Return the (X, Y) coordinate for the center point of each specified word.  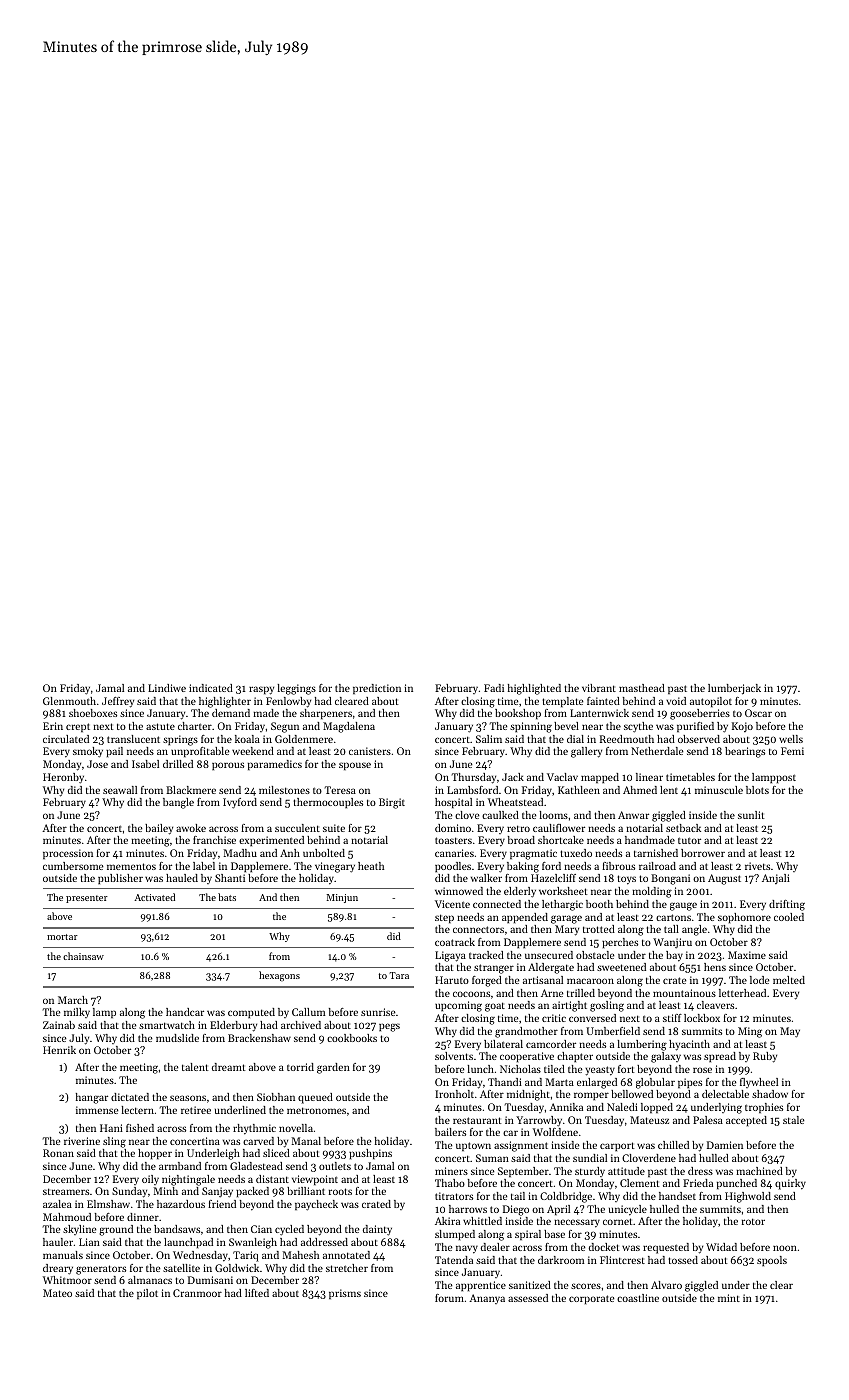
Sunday (129, 1192)
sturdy (590, 1172)
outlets (335, 1166)
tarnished (656, 853)
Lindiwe (167, 688)
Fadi (494, 688)
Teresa (340, 790)
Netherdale (657, 751)
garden (333, 1068)
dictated (130, 1097)
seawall (120, 790)
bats (227, 897)
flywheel (759, 1083)
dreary (58, 1269)
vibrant (599, 688)
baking (523, 867)
